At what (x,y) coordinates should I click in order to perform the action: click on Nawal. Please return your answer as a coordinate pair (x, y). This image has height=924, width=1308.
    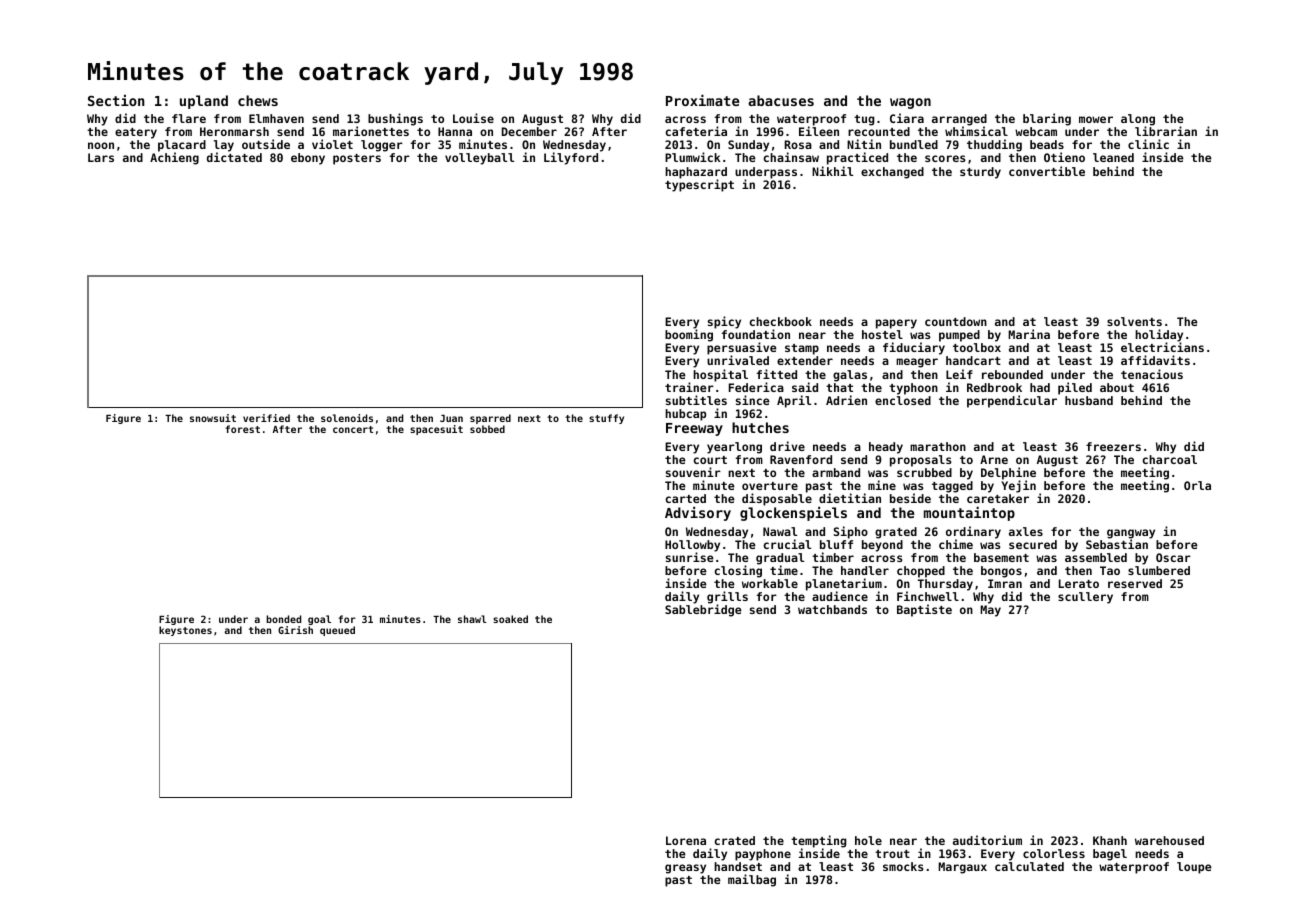
    Looking at the image, I should click on (780, 531).
